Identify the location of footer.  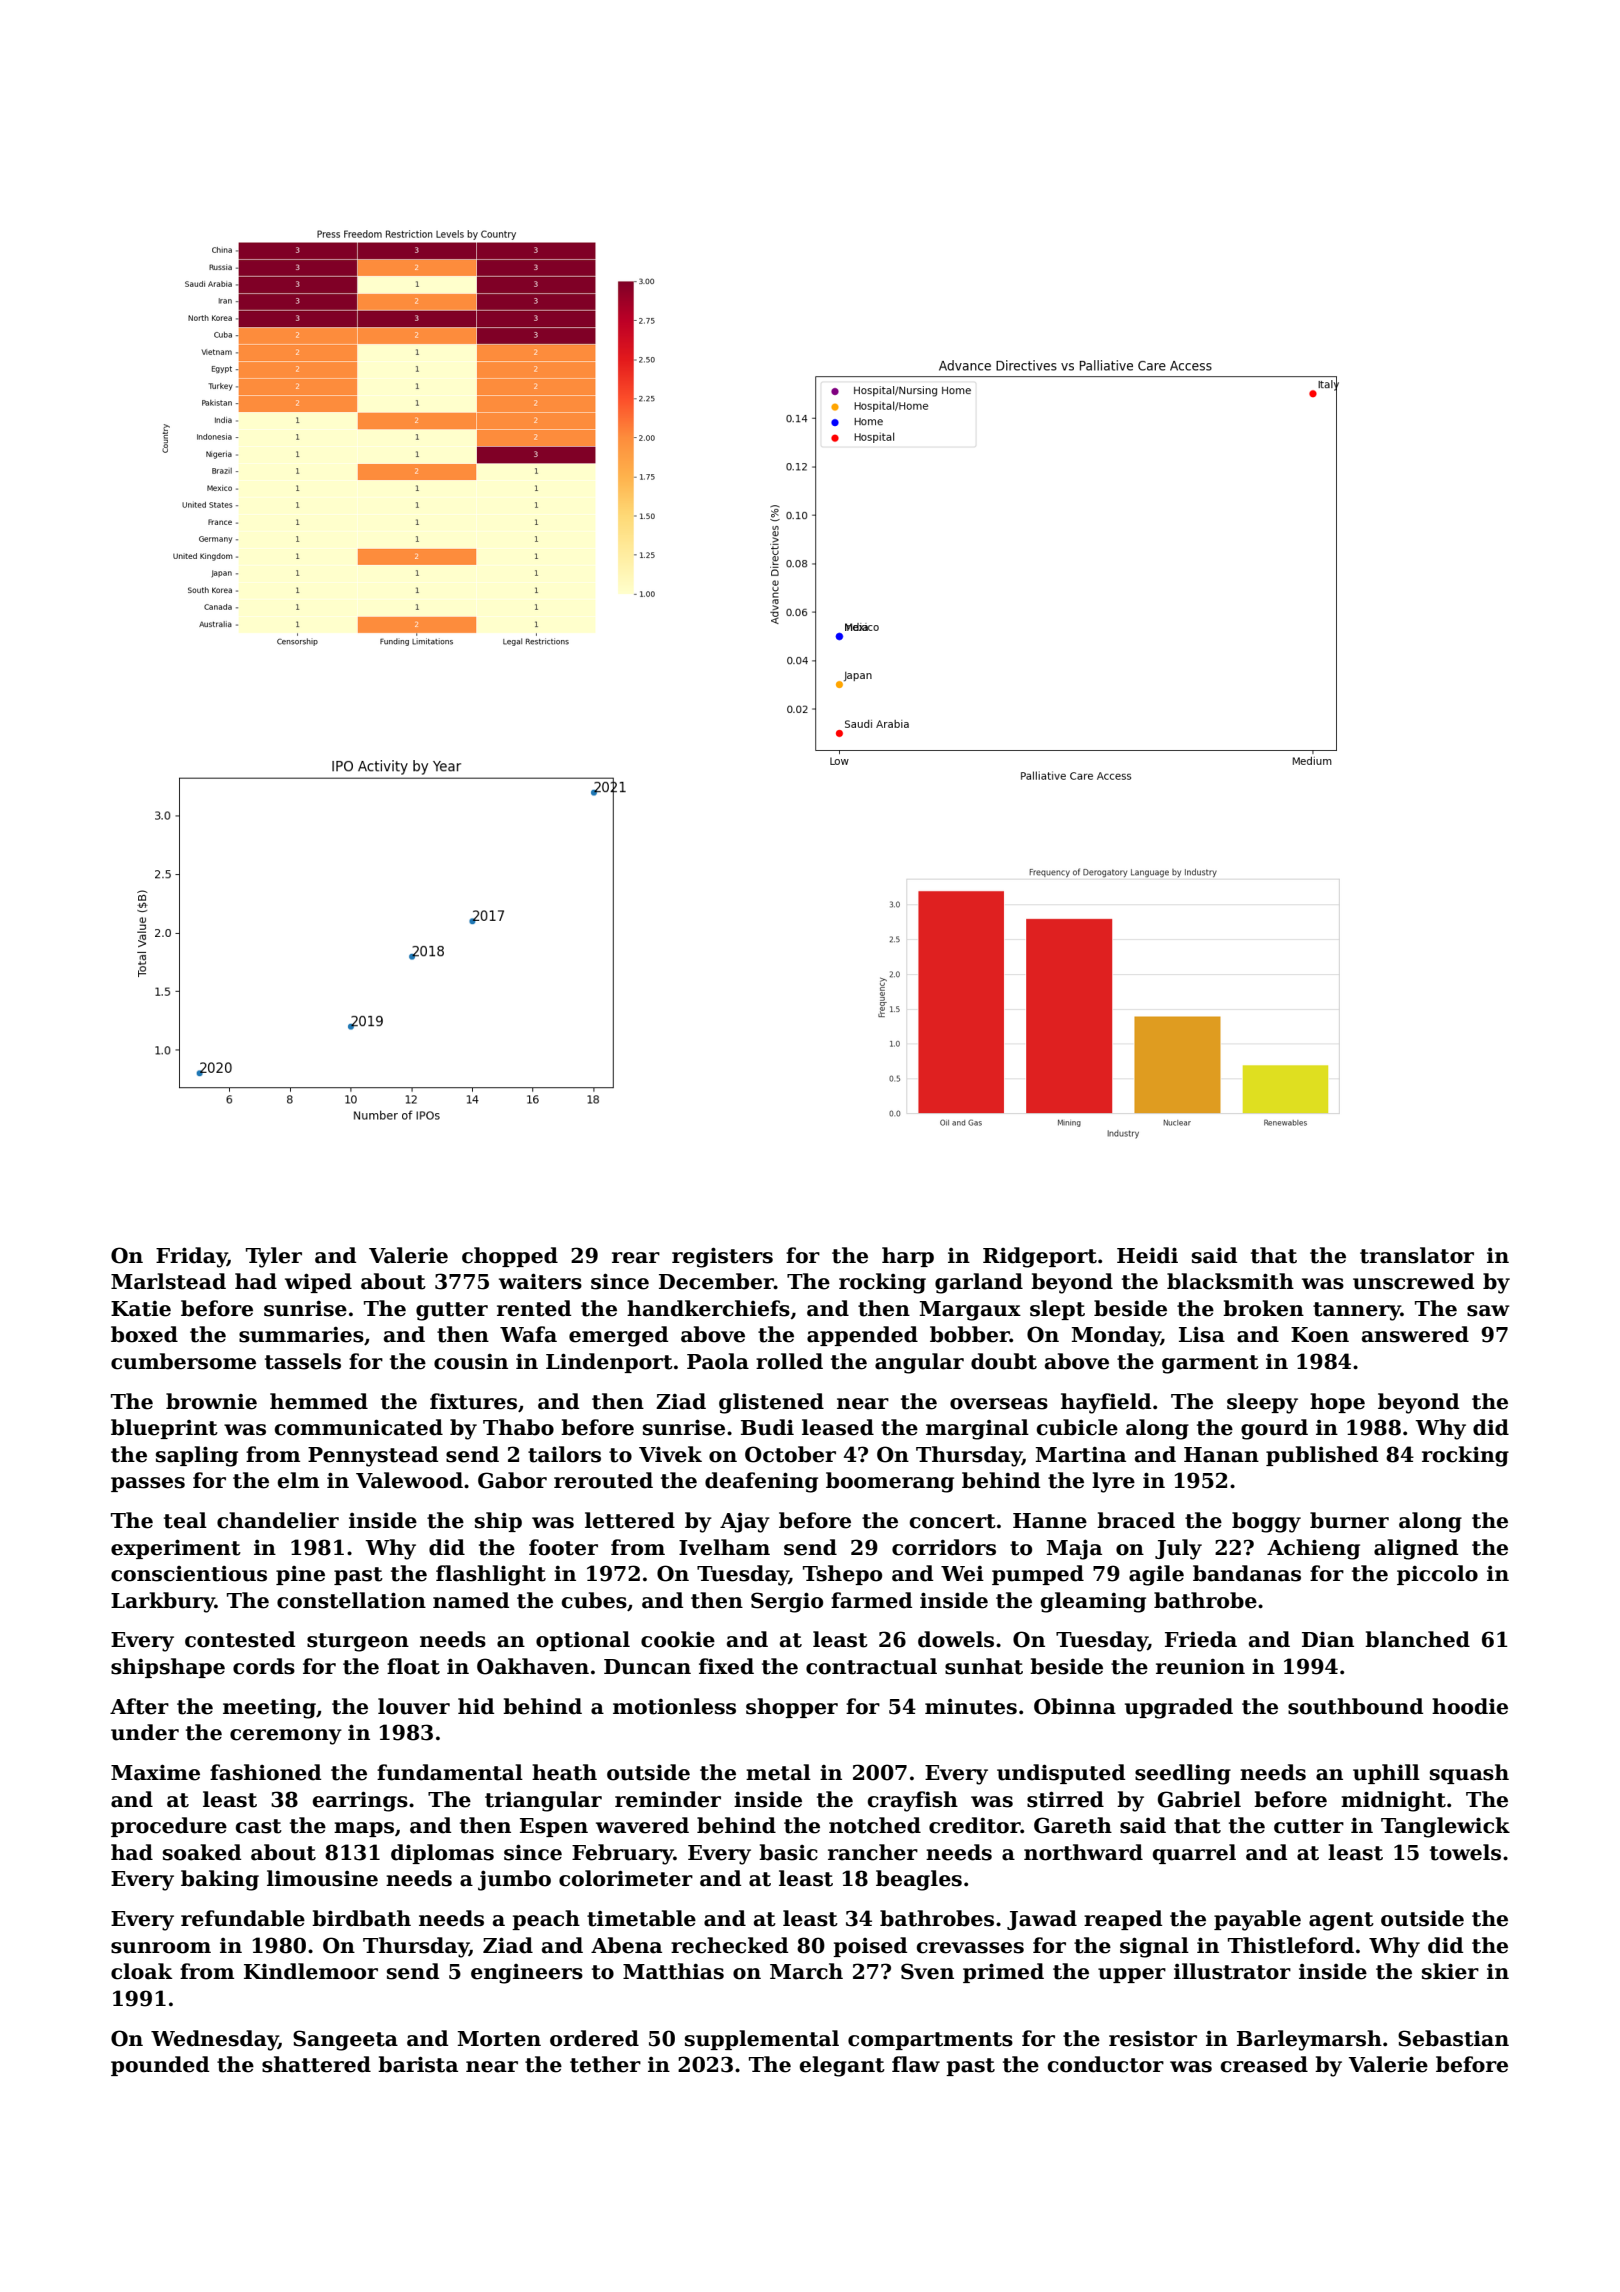
(563, 1547).
